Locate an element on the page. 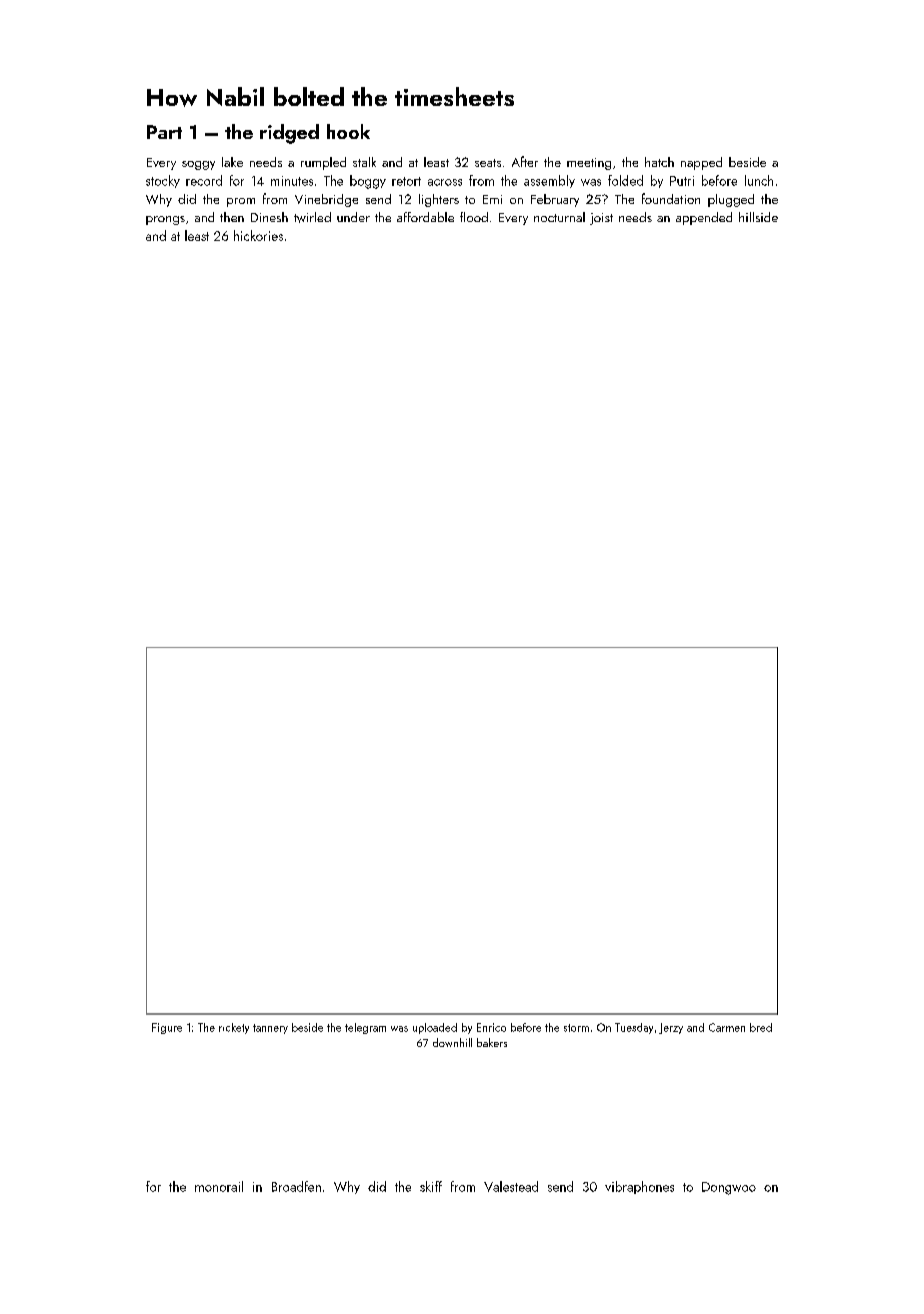  napped is located at coordinates (701, 163).
